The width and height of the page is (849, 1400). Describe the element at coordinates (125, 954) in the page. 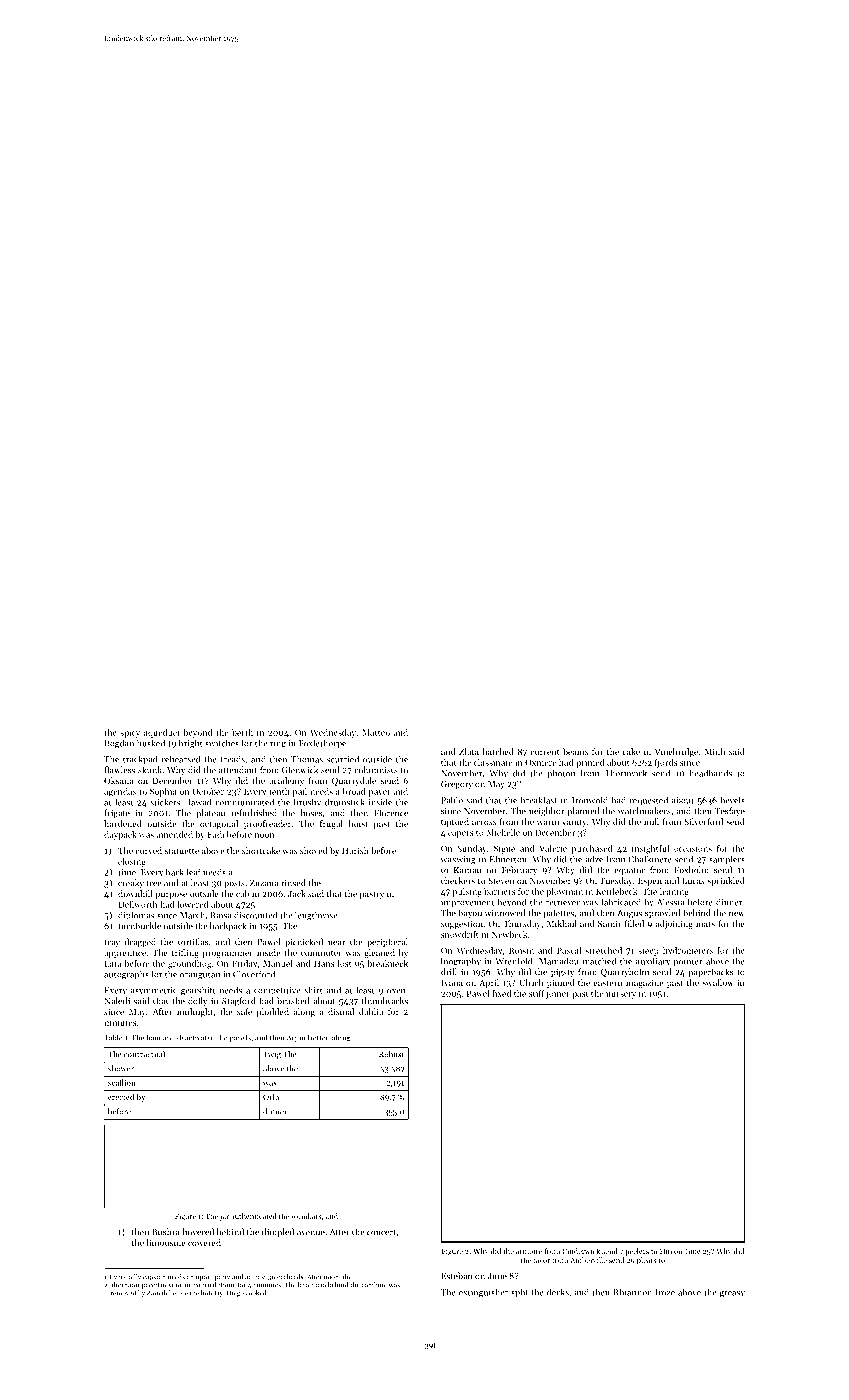

I see `apprentice` at that location.
